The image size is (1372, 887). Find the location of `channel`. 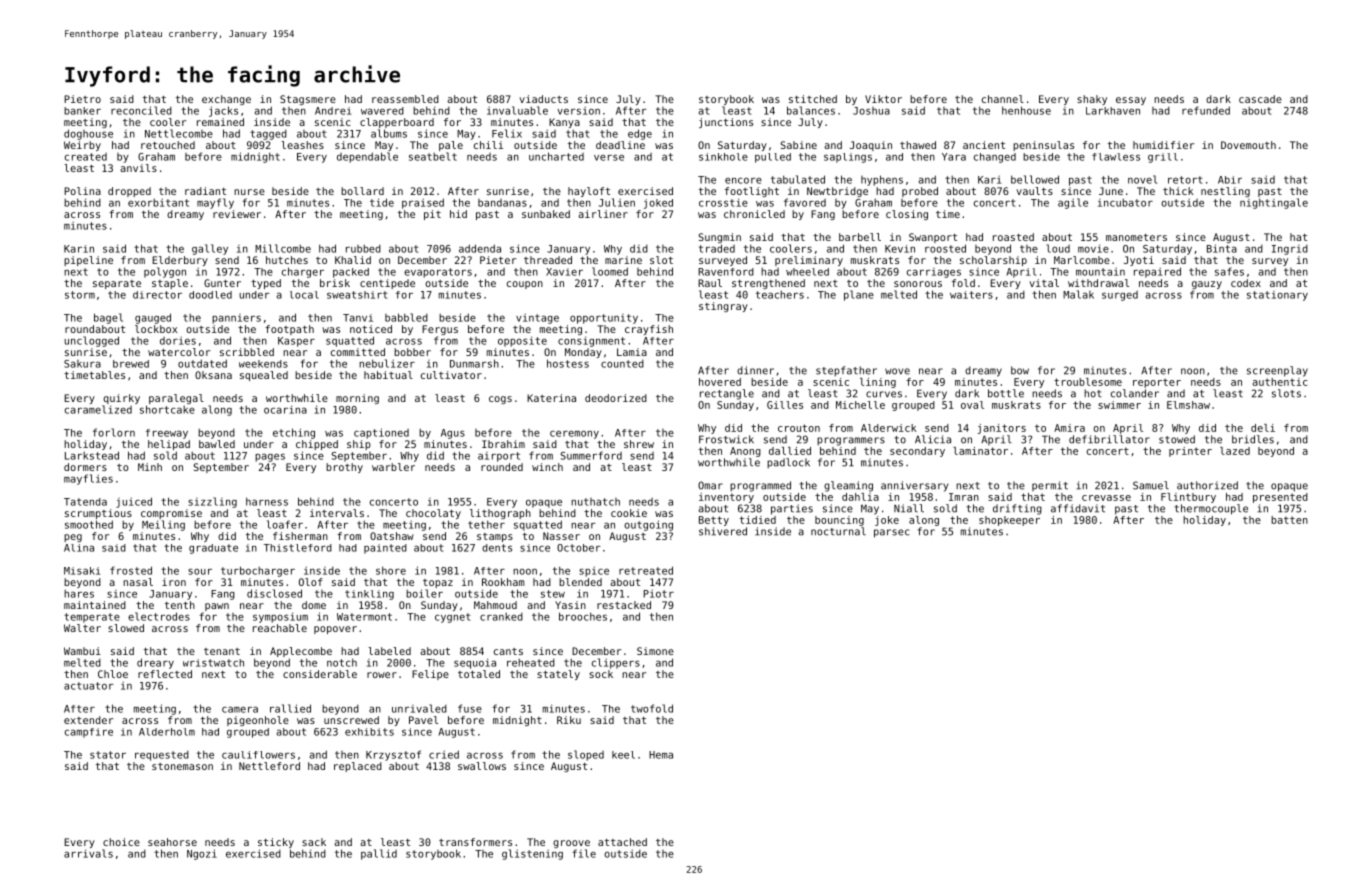

channel is located at coordinates (1003, 99).
